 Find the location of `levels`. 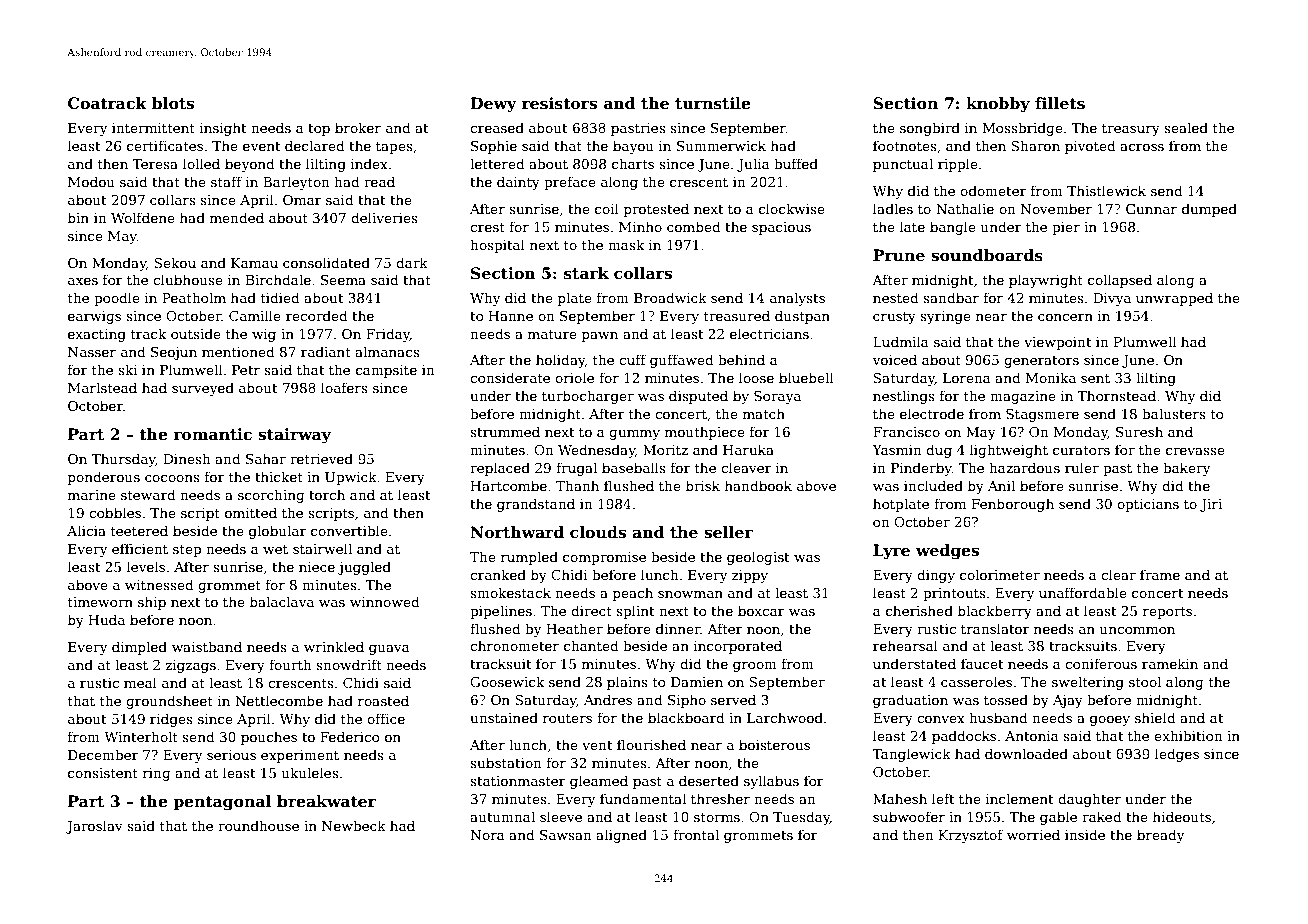

levels is located at coordinates (146, 566).
